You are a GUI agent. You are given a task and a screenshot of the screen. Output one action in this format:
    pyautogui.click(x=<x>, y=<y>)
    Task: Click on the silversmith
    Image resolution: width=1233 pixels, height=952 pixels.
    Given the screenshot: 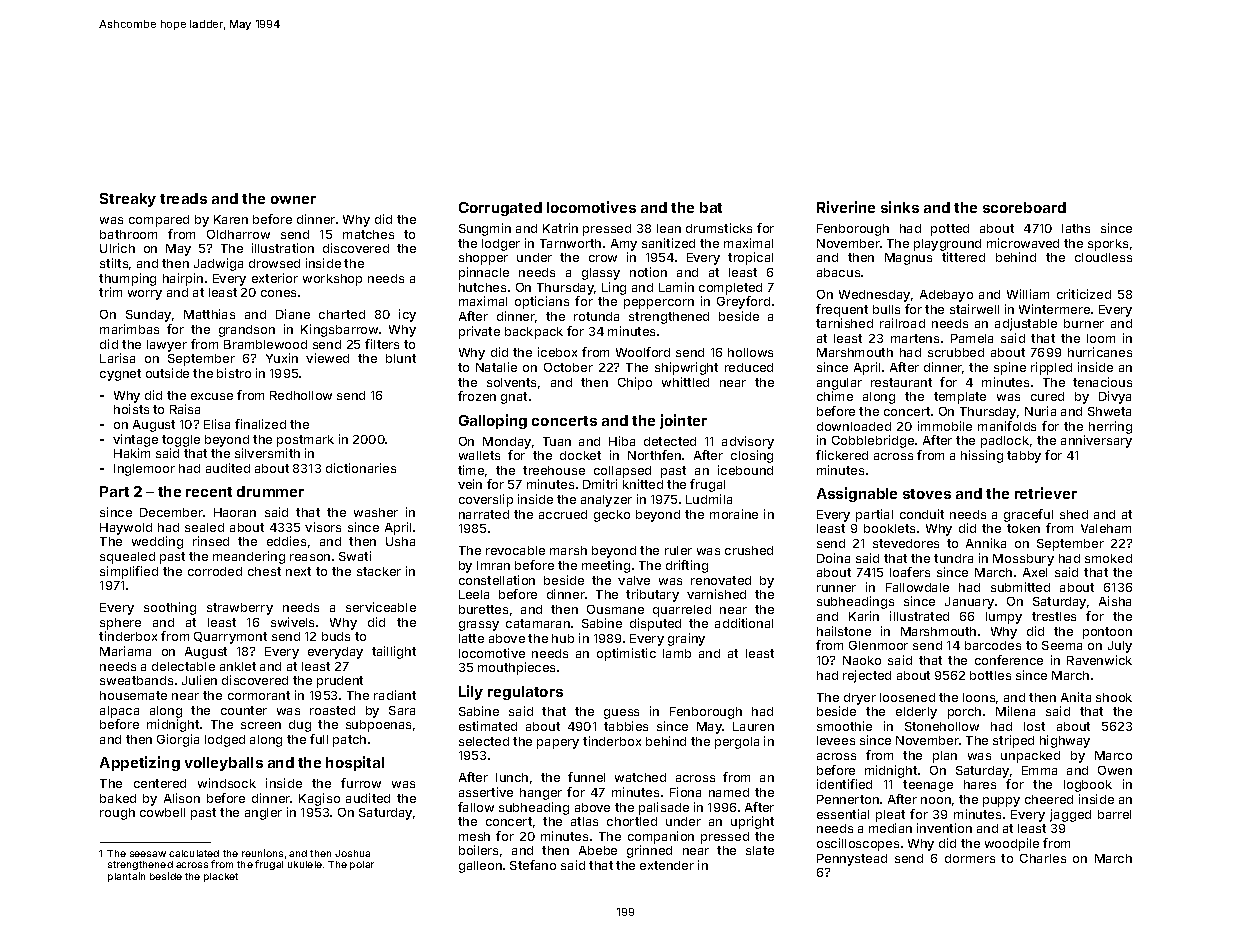 What is the action you would take?
    pyautogui.click(x=267, y=453)
